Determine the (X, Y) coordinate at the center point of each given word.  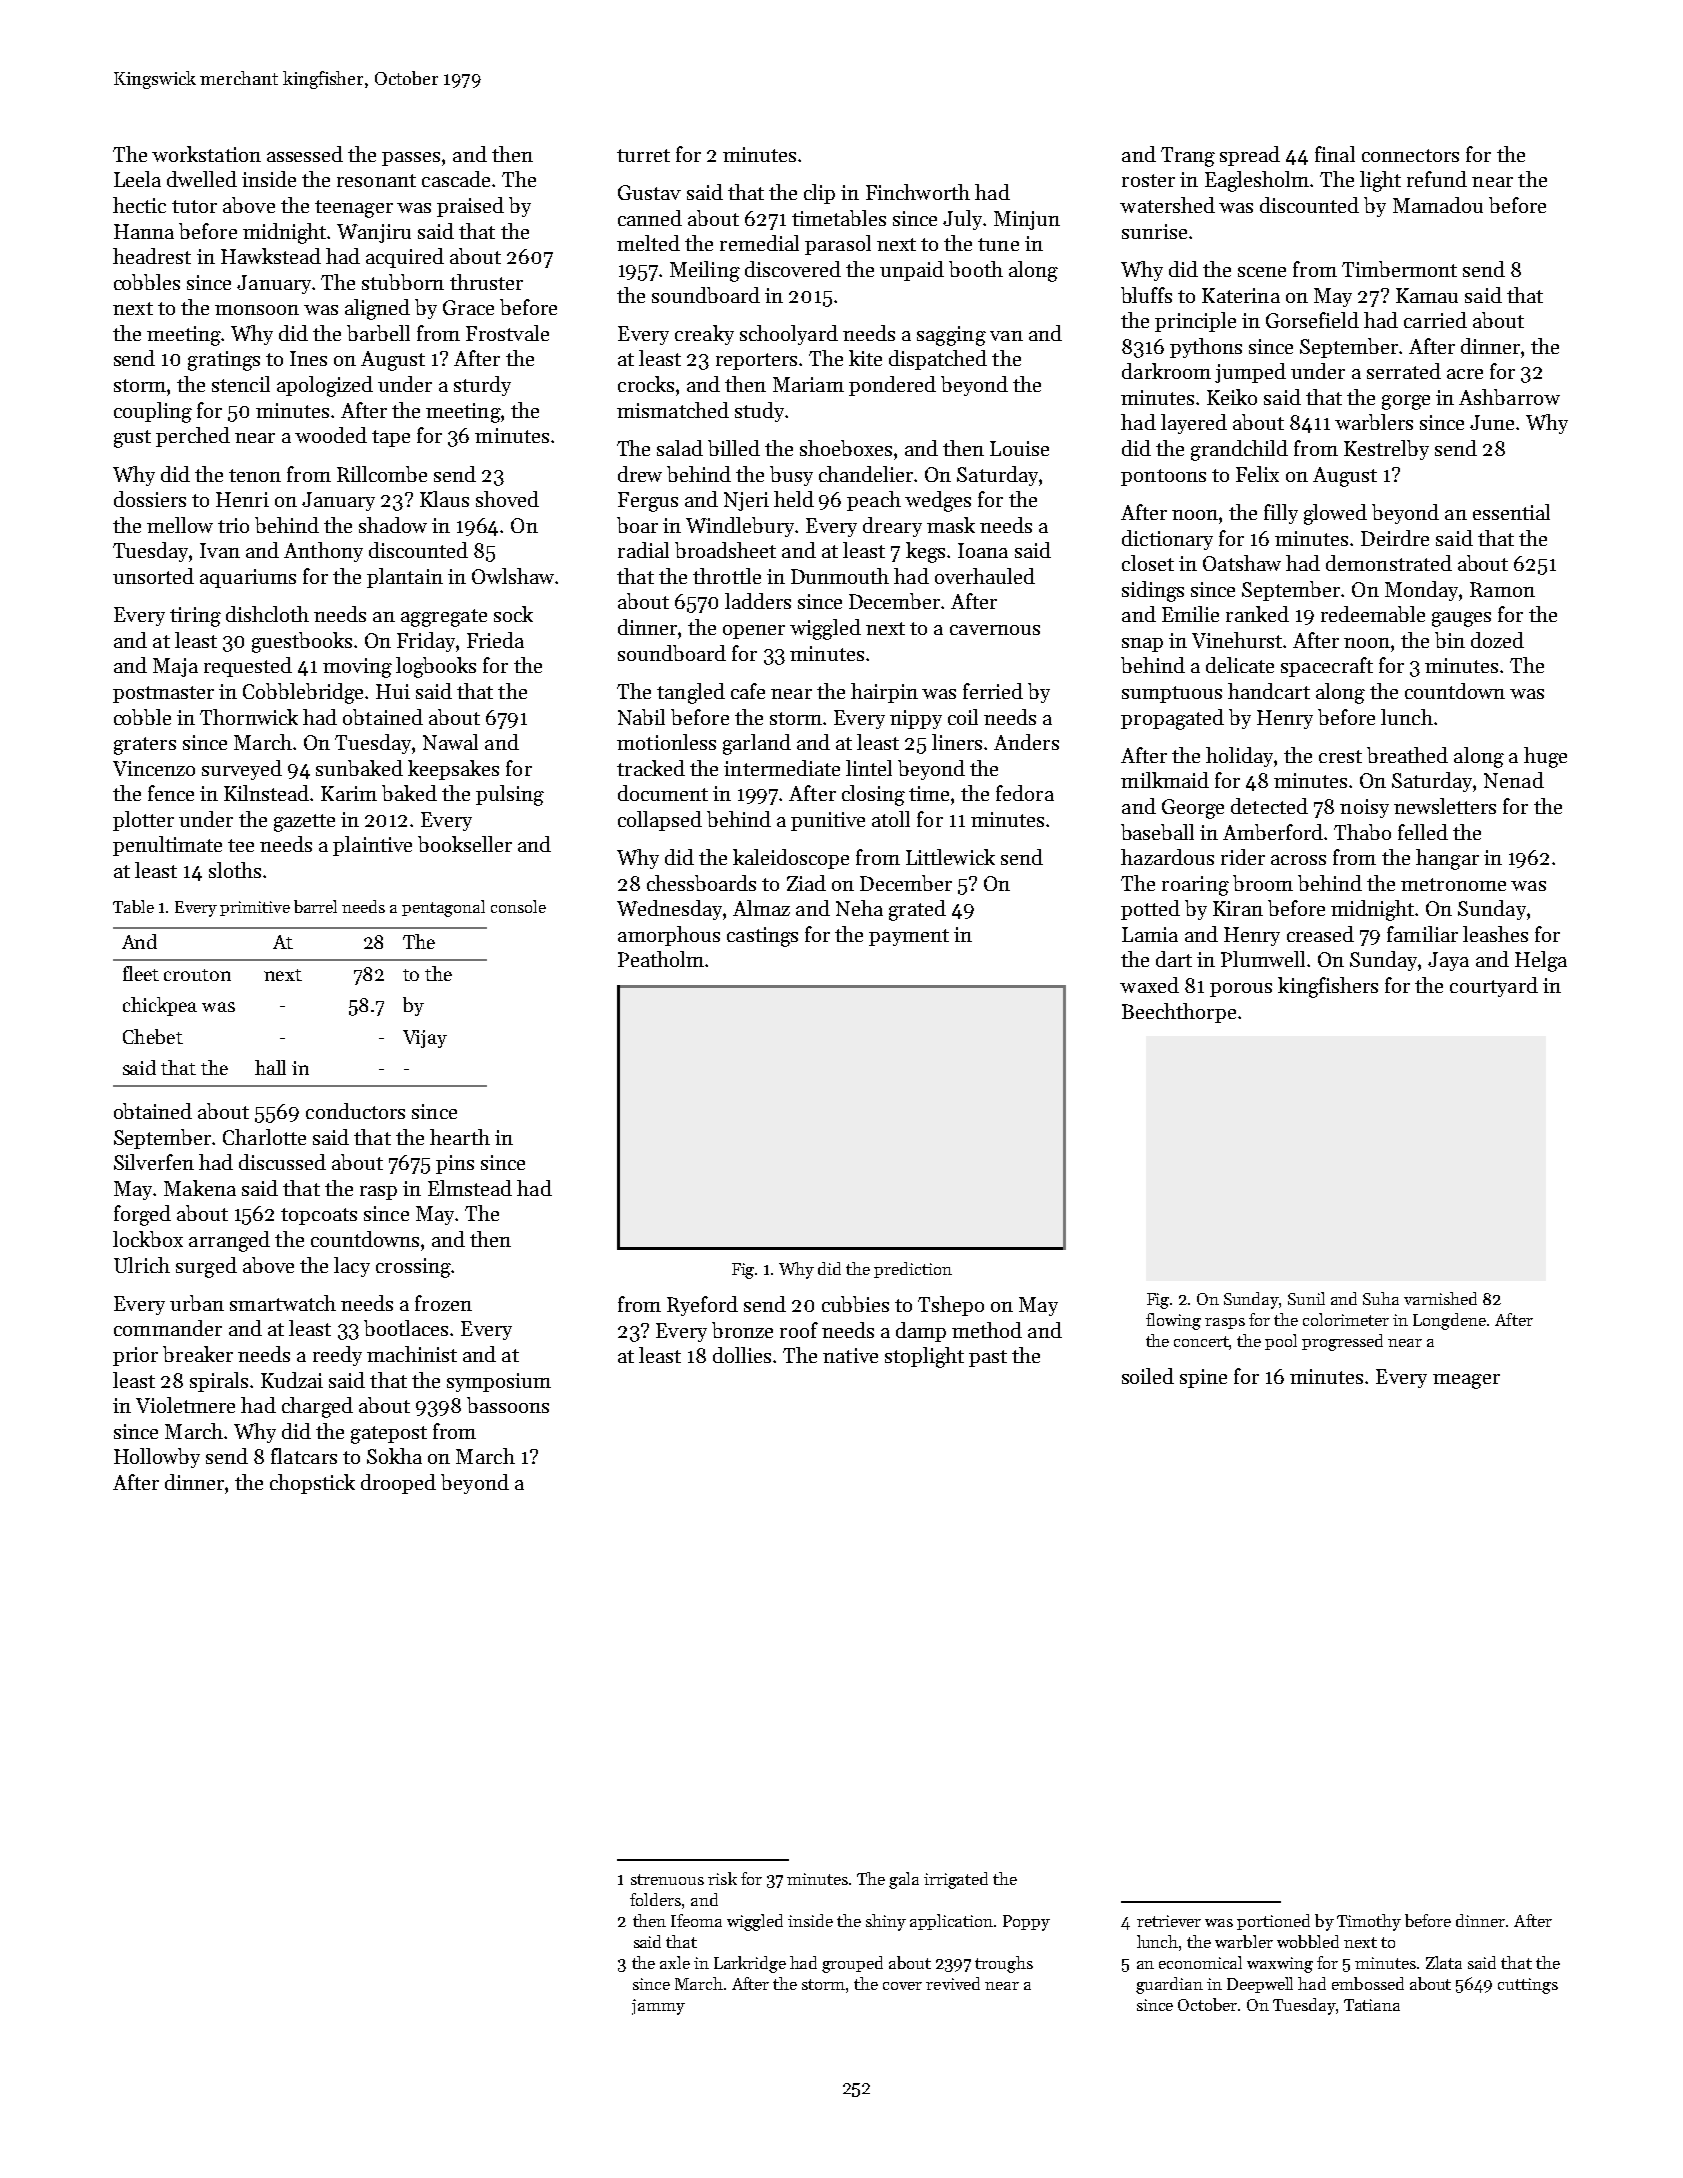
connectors (1410, 155)
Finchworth (918, 192)
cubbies (855, 1304)
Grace (468, 307)
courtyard (1494, 987)
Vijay (425, 1039)
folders (655, 1899)
